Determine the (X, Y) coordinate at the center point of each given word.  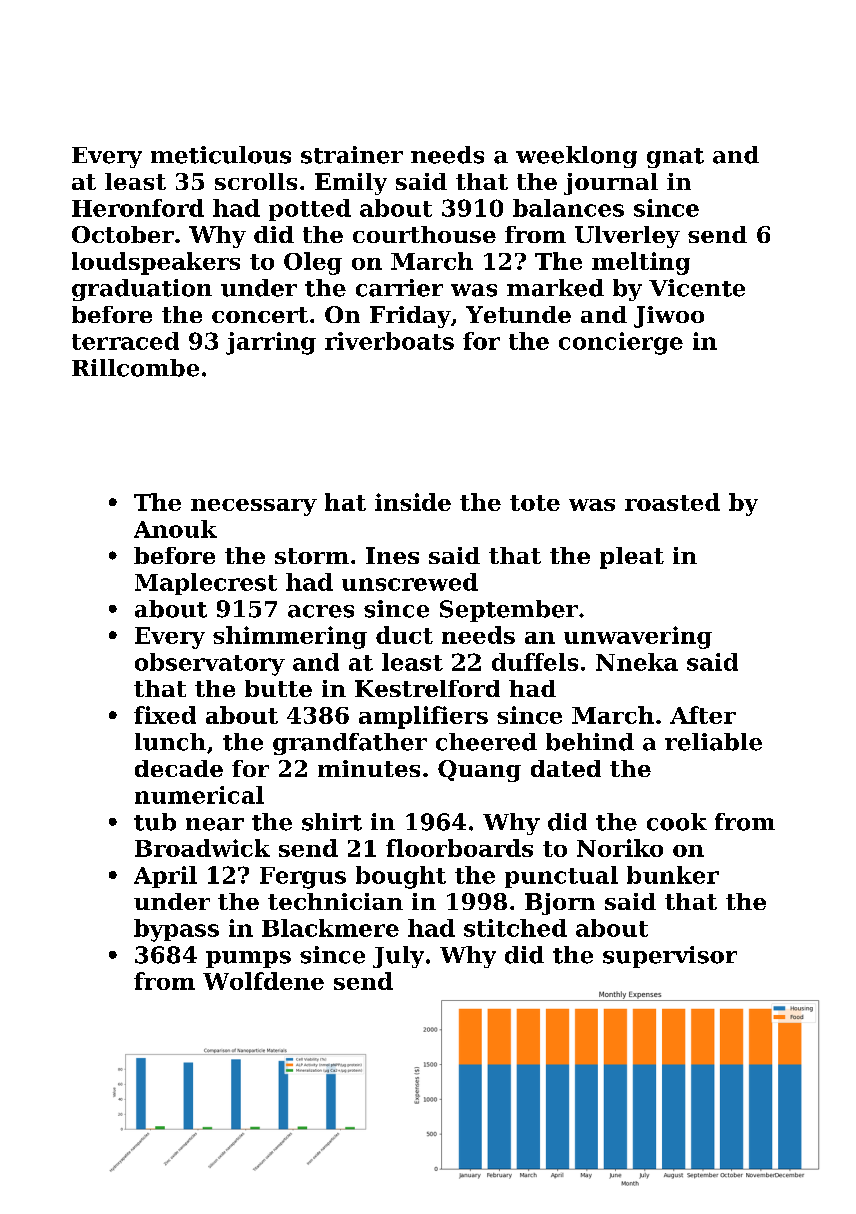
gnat (675, 158)
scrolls (256, 181)
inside (413, 502)
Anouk (175, 529)
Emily (351, 184)
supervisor (670, 957)
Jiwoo (669, 317)
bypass (176, 930)
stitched (515, 928)
